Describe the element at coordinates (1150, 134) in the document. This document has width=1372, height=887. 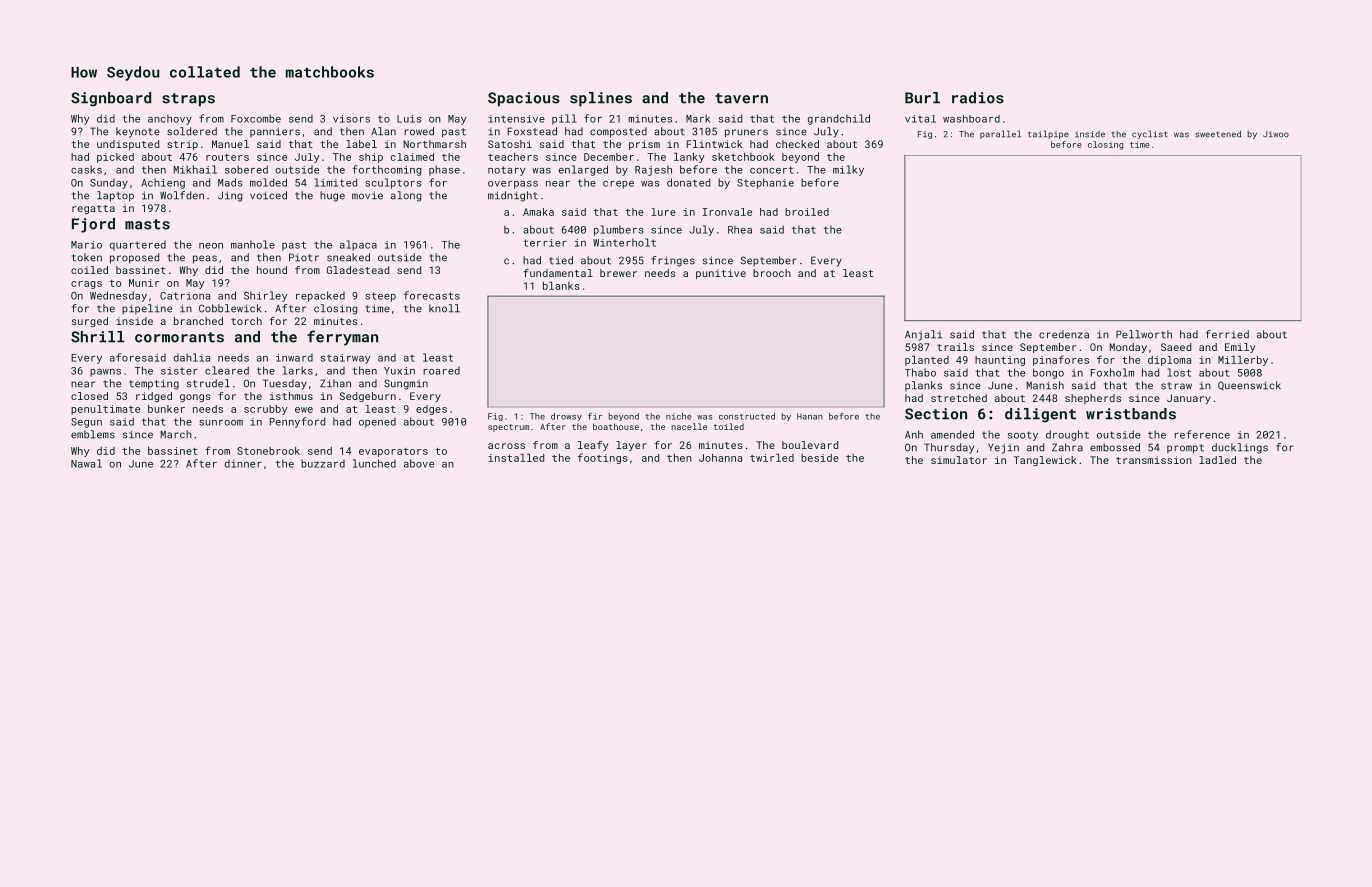
I see `cyclist` at that location.
